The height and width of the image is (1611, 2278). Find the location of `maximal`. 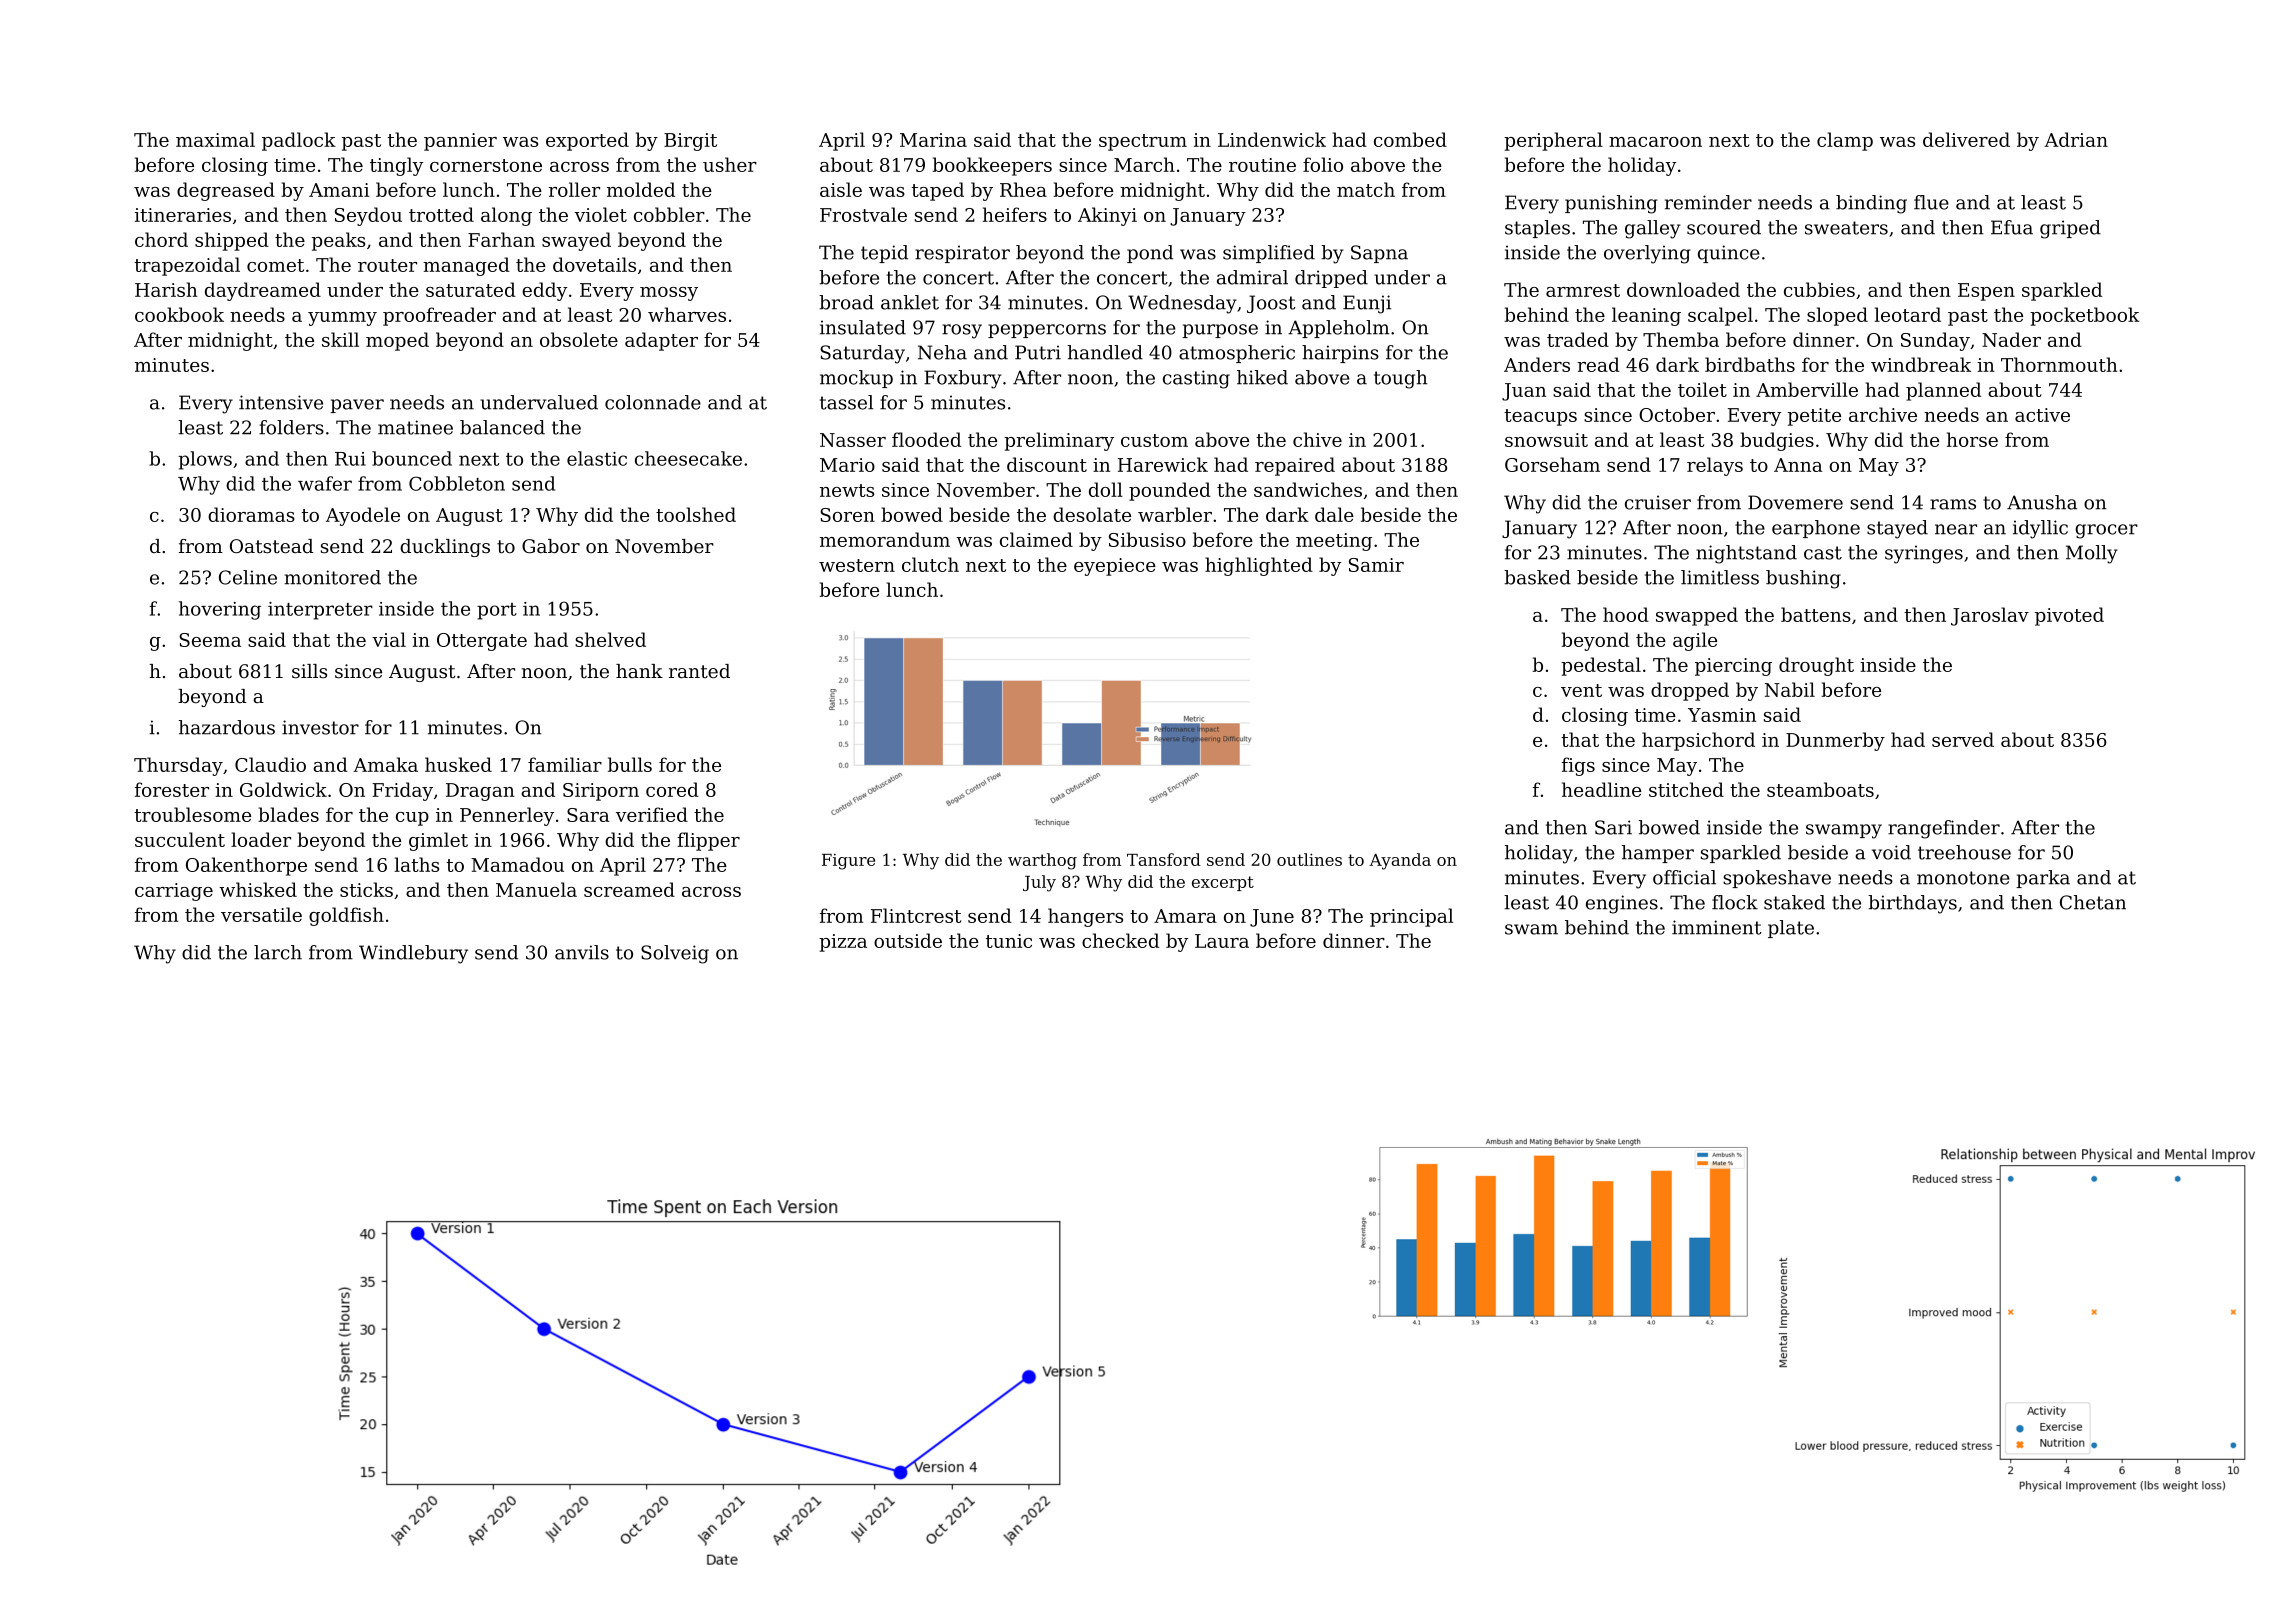

maximal is located at coordinates (215, 139).
